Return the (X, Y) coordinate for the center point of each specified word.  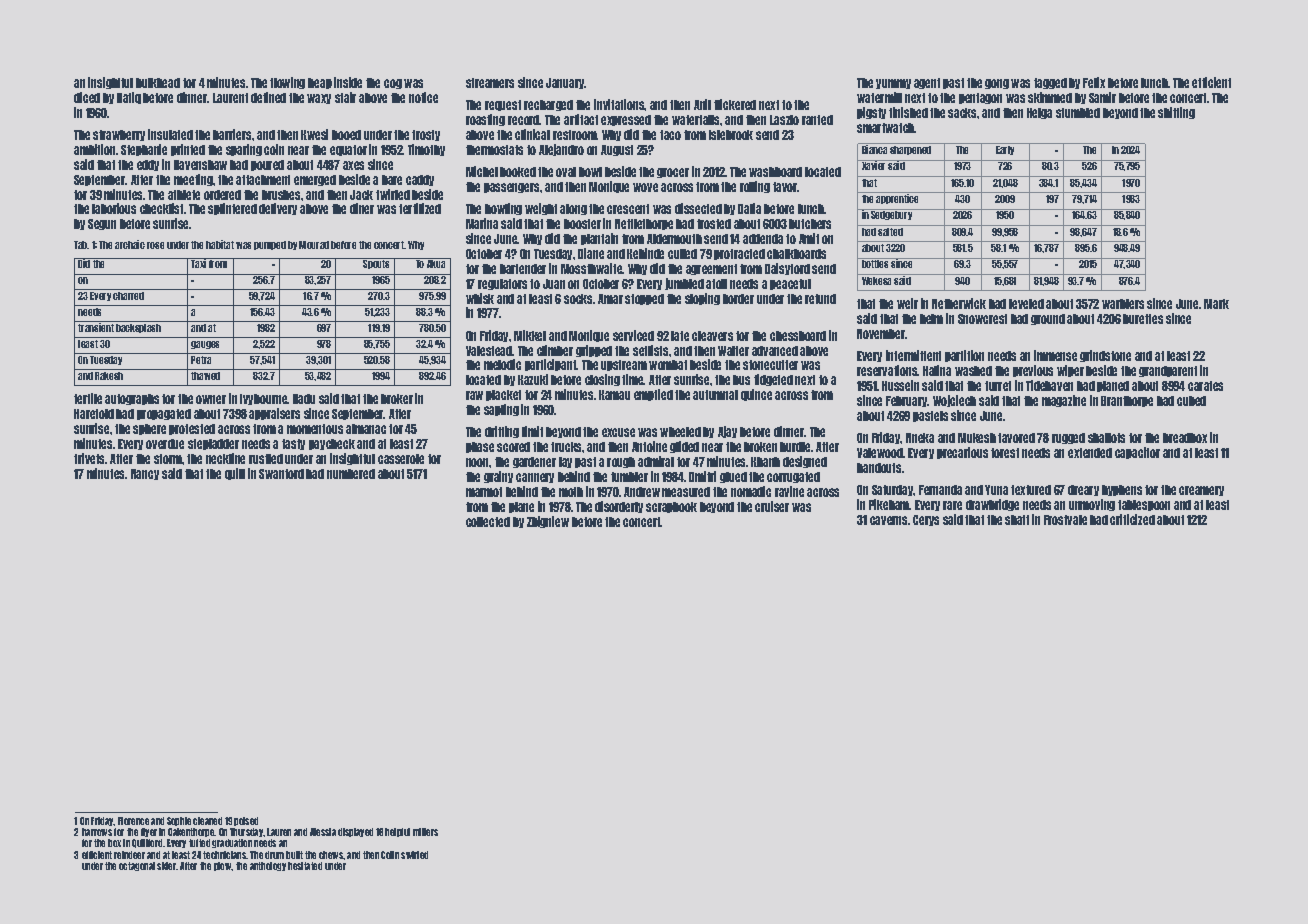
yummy (893, 84)
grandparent (1168, 371)
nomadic (751, 491)
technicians (225, 855)
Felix (1094, 82)
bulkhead (158, 83)
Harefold (94, 414)
